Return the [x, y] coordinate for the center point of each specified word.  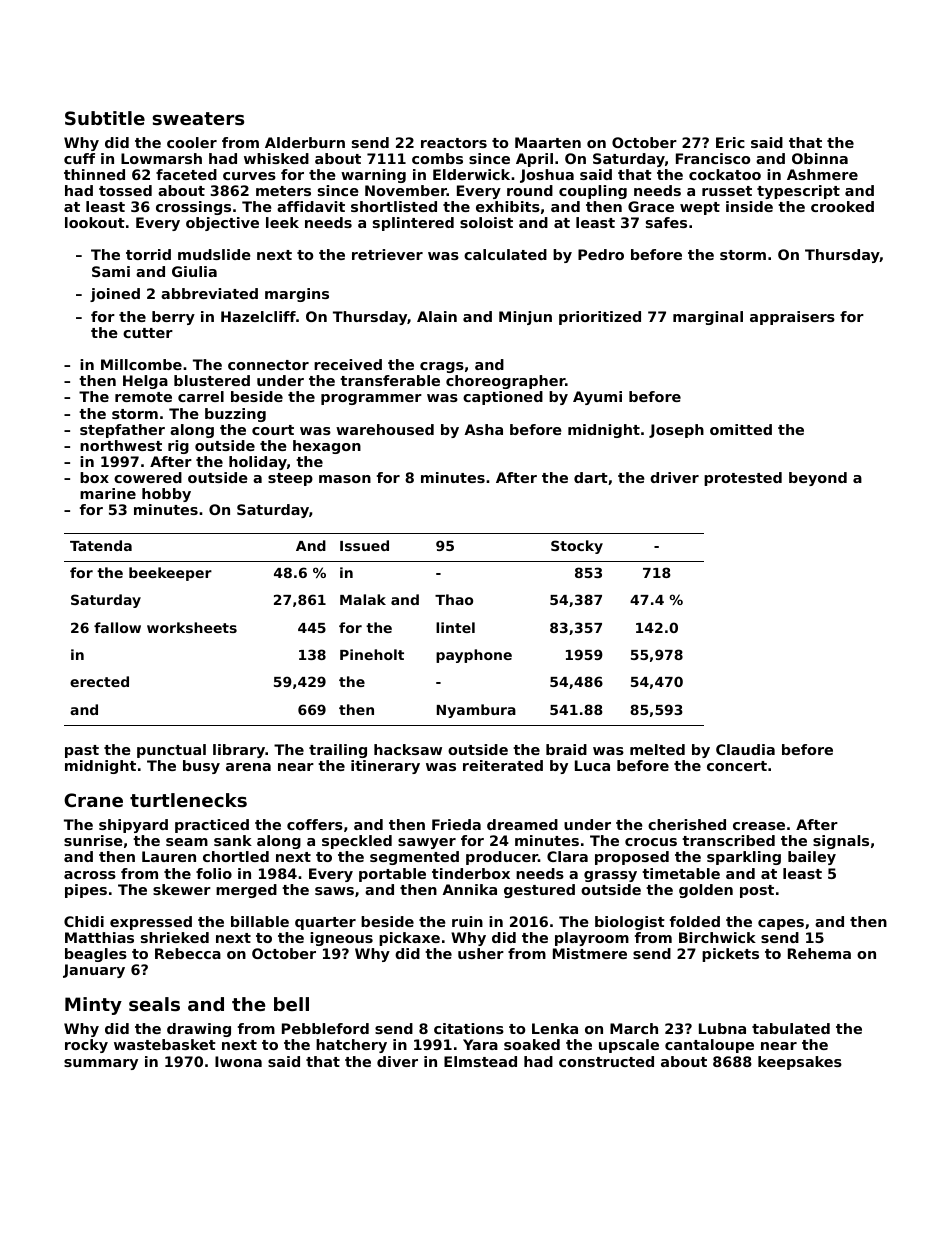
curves [249, 176]
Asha [483, 429]
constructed [606, 1061]
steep [290, 479]
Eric [730, 142]
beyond [818, 479]
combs [437, 158]
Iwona [238, 1061]
